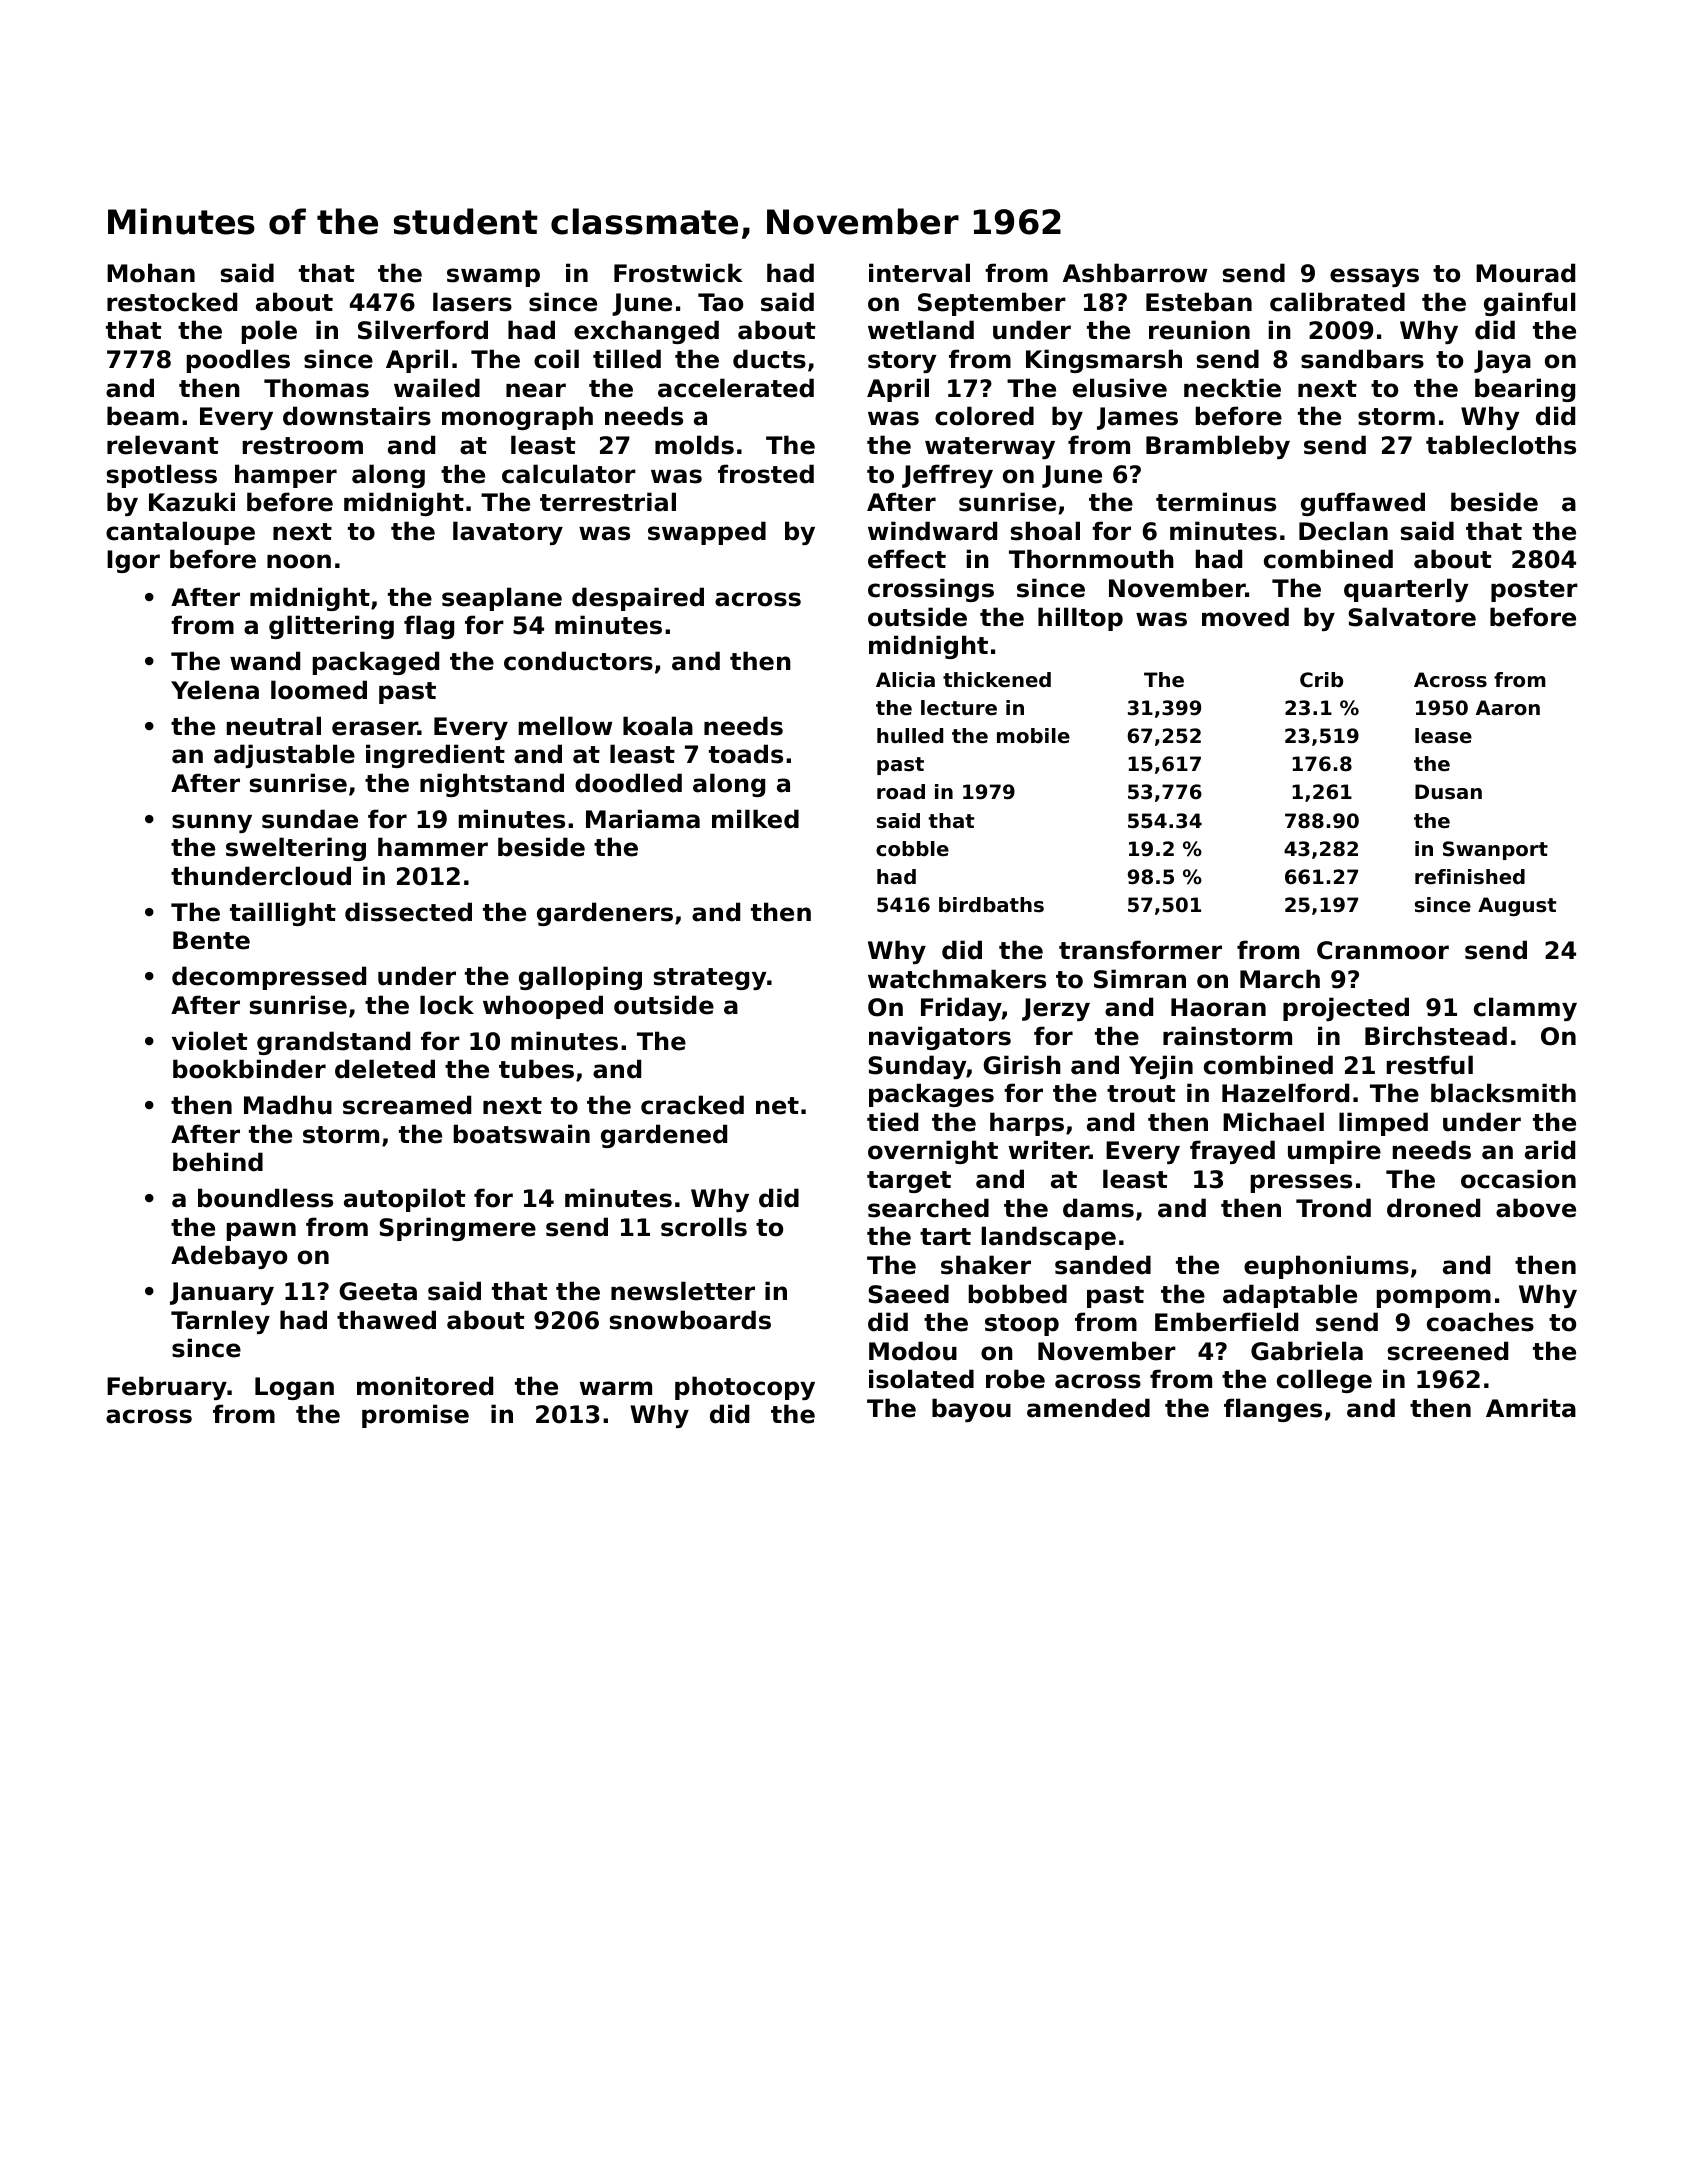 The width and height of the document is (1683, 2178). I want to click on necktie, so click(1232, 388).
